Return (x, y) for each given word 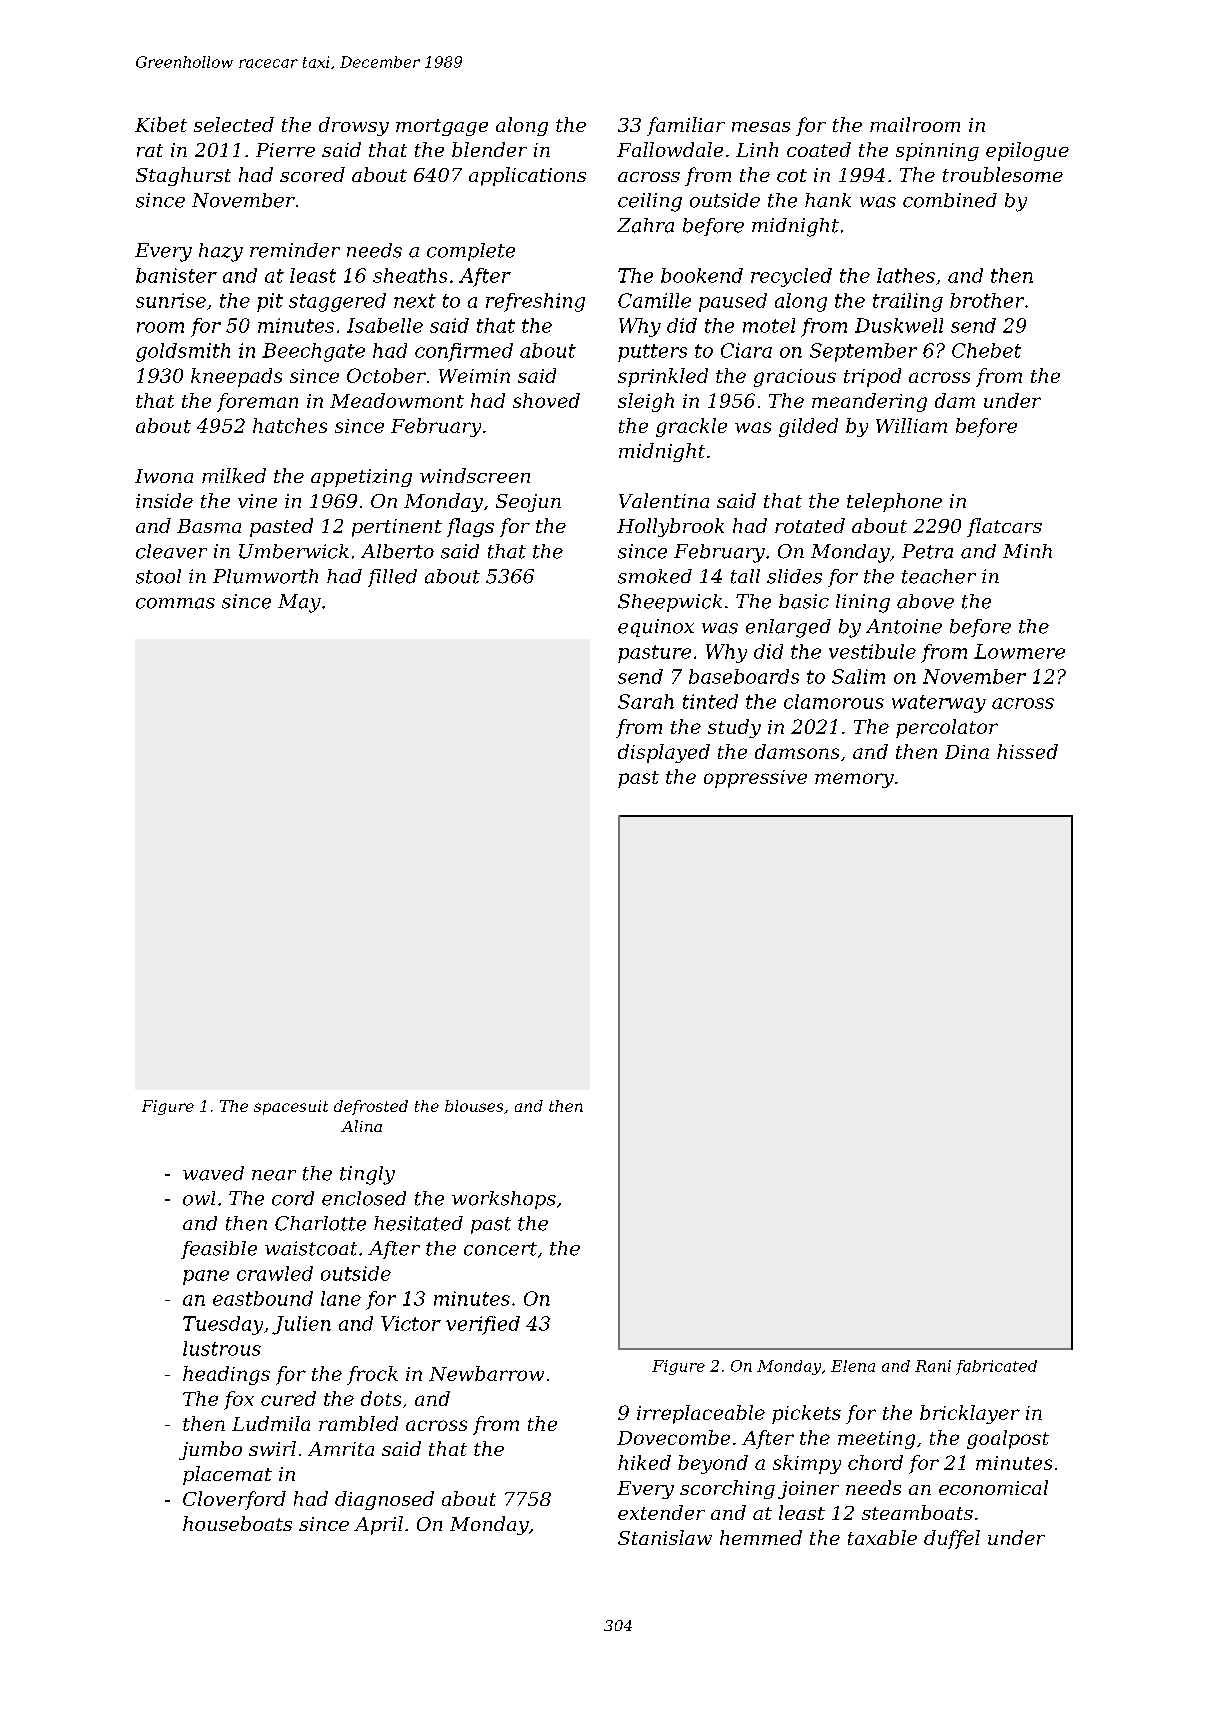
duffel (952, 1539)
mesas (761, 127)
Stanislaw (665, 1537)
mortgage (442, 127)
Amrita (341, 1449)
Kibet (161, 124)
